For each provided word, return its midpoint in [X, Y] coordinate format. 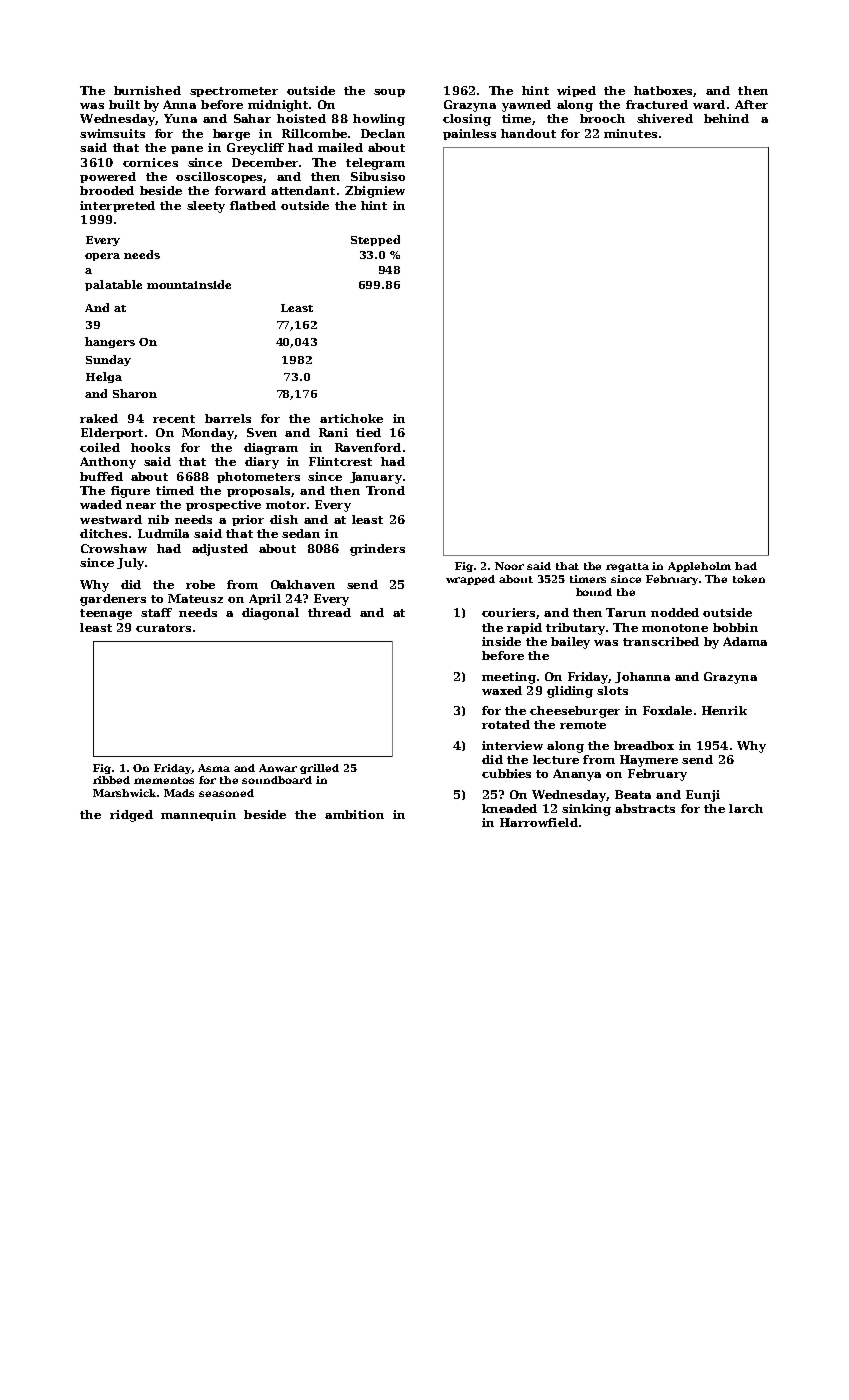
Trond [385, 490]
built [124, 104]
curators [163, 628]
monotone [675, 628]
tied [368, 432]
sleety [206, 207]
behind [726, 118]
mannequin [198, 815]
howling [379, 120]
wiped [576, 91]
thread [329, 612]
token [749, 579]
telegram [375, 164]
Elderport [112, 433]
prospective [223, 505]
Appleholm [699, 567]
